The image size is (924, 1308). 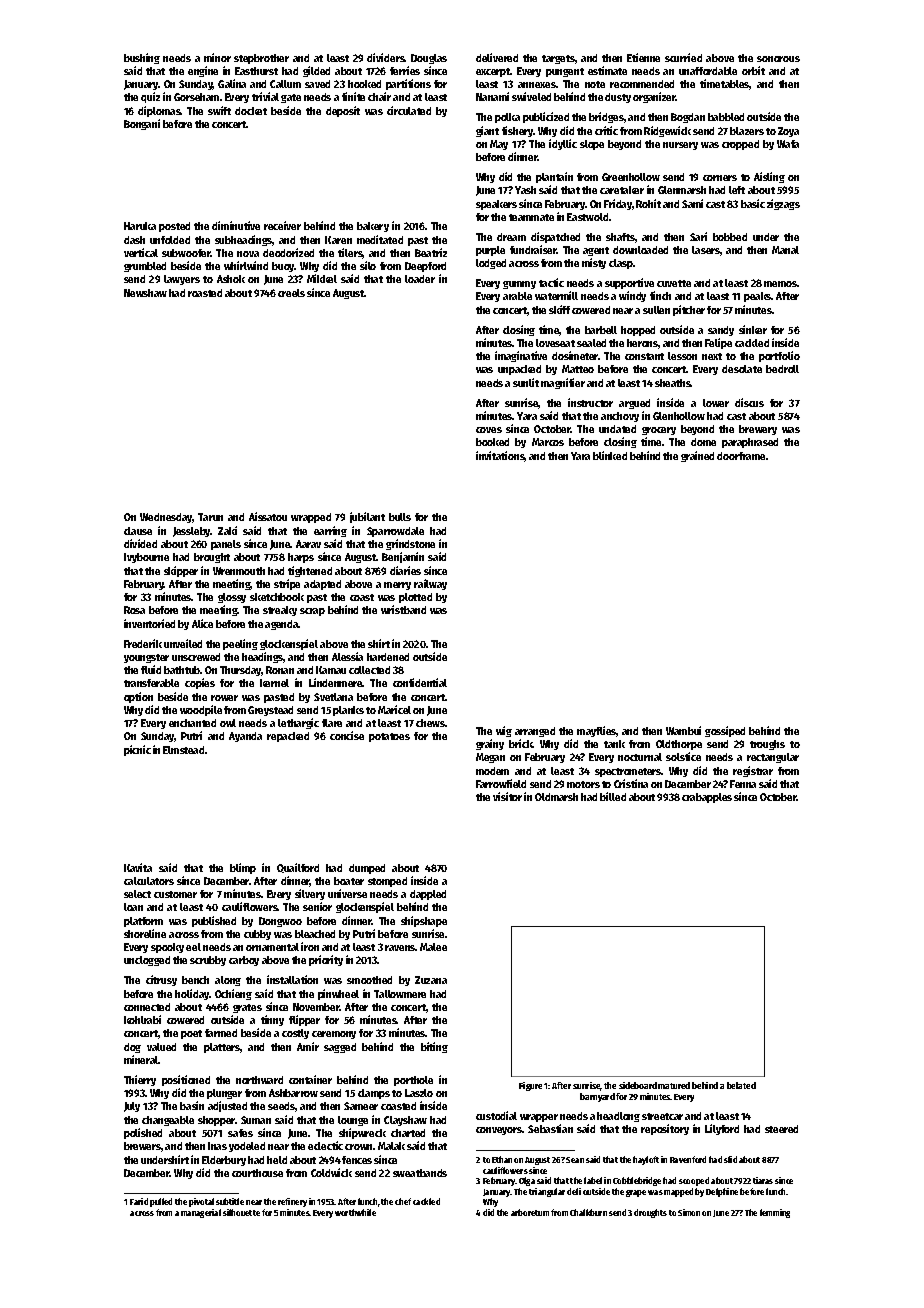 I want to click on kohlrabi, so click(x=142, y=1019).
